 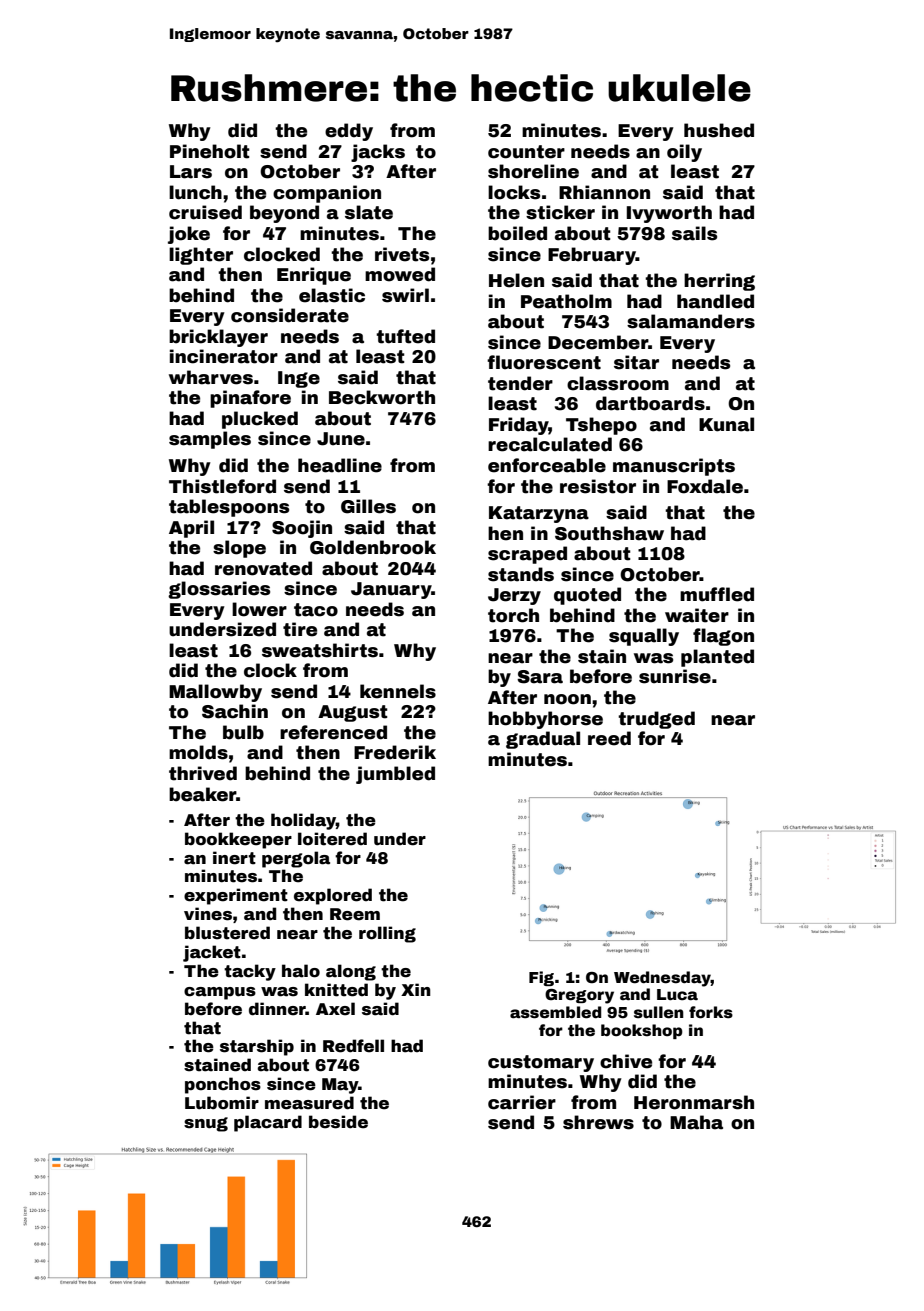 I want to click on blustered, so click(x=227, y=933).
